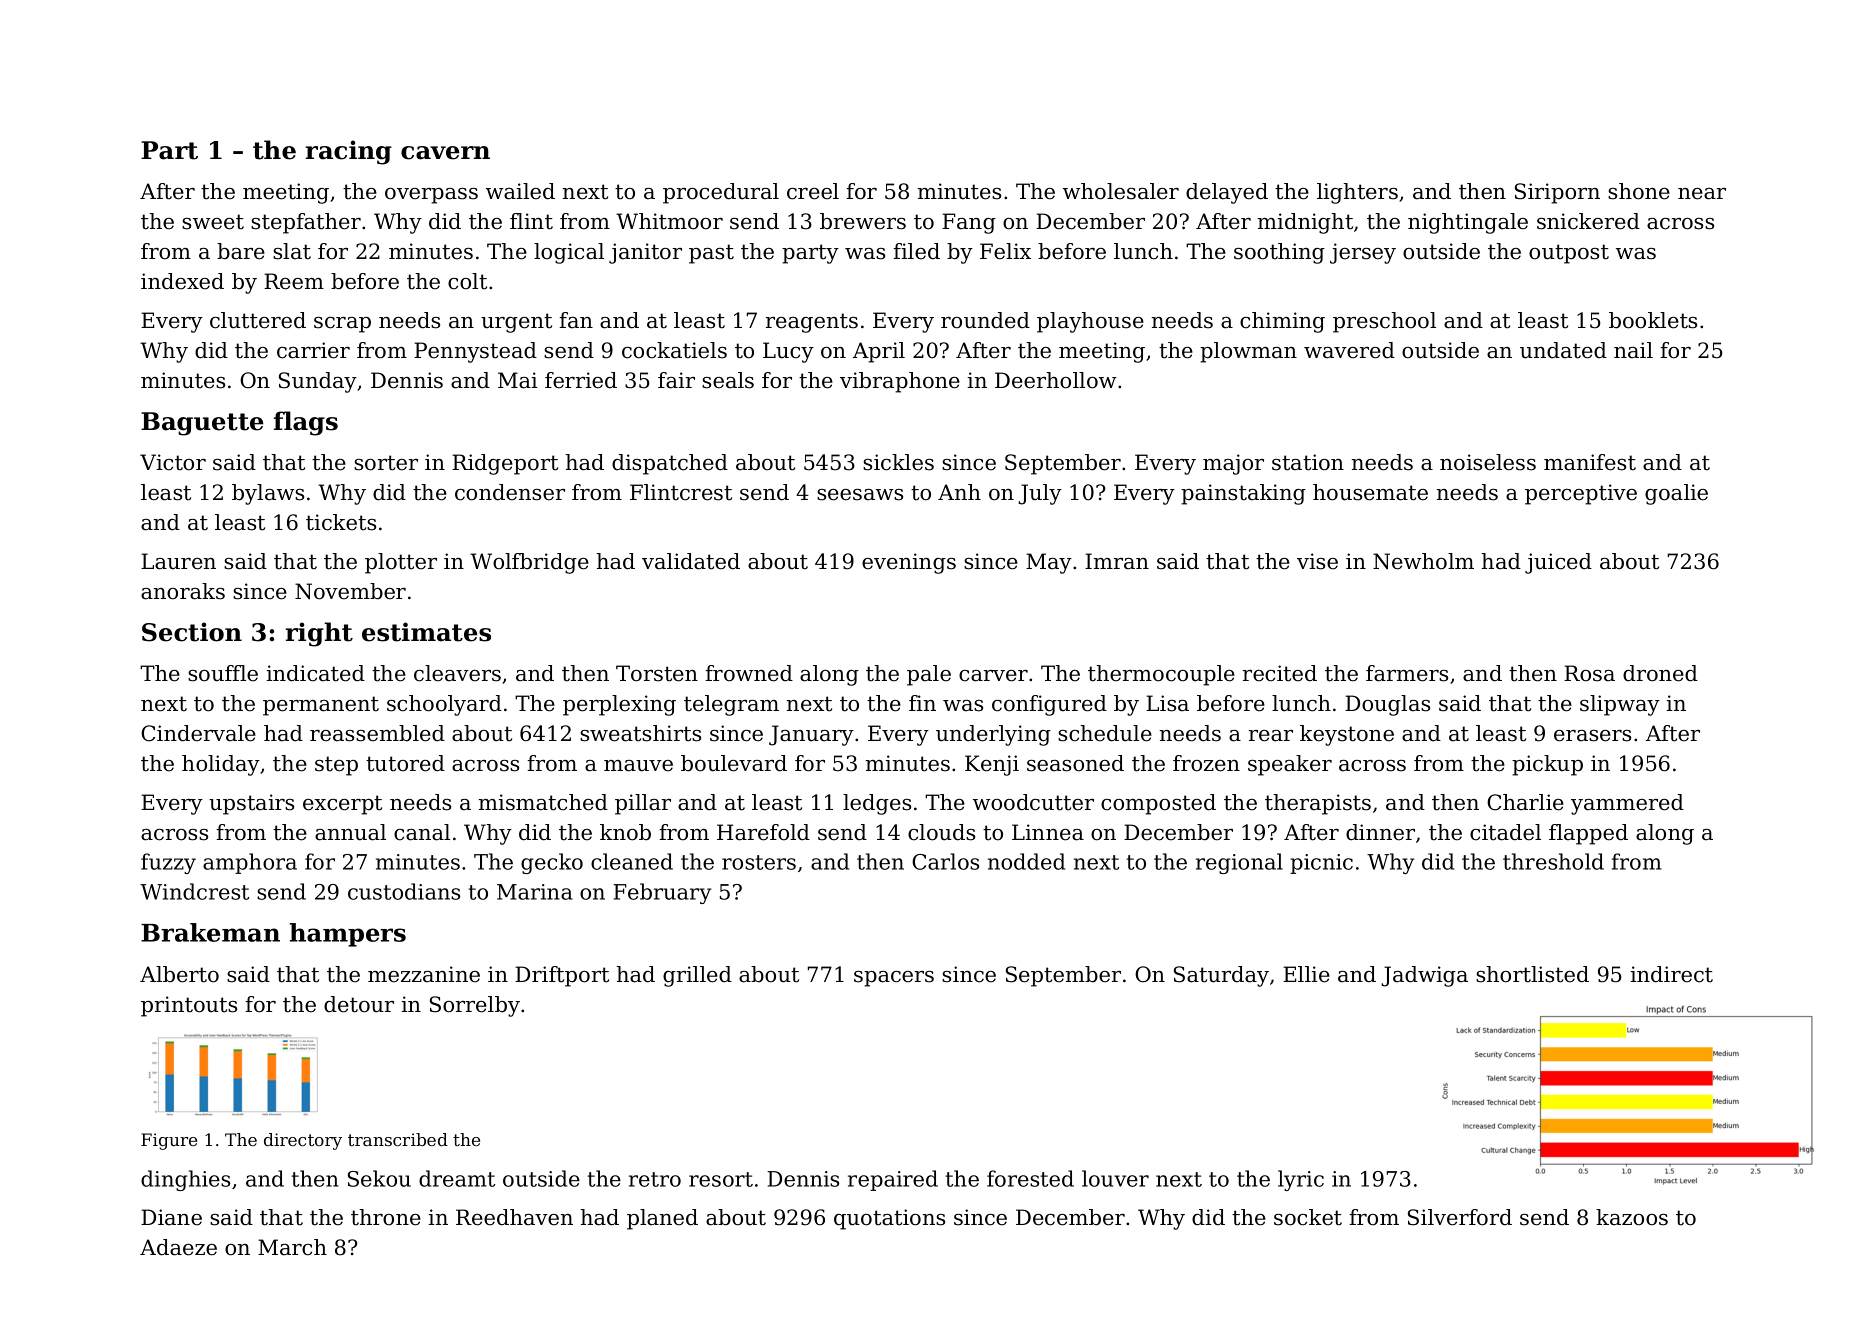 Image resolution: width=1868 pixels, height=1321 pixels. What do you see at coordinates (1239, 863) in the document?
I see `regional` at bounding box center [1239, 863].
